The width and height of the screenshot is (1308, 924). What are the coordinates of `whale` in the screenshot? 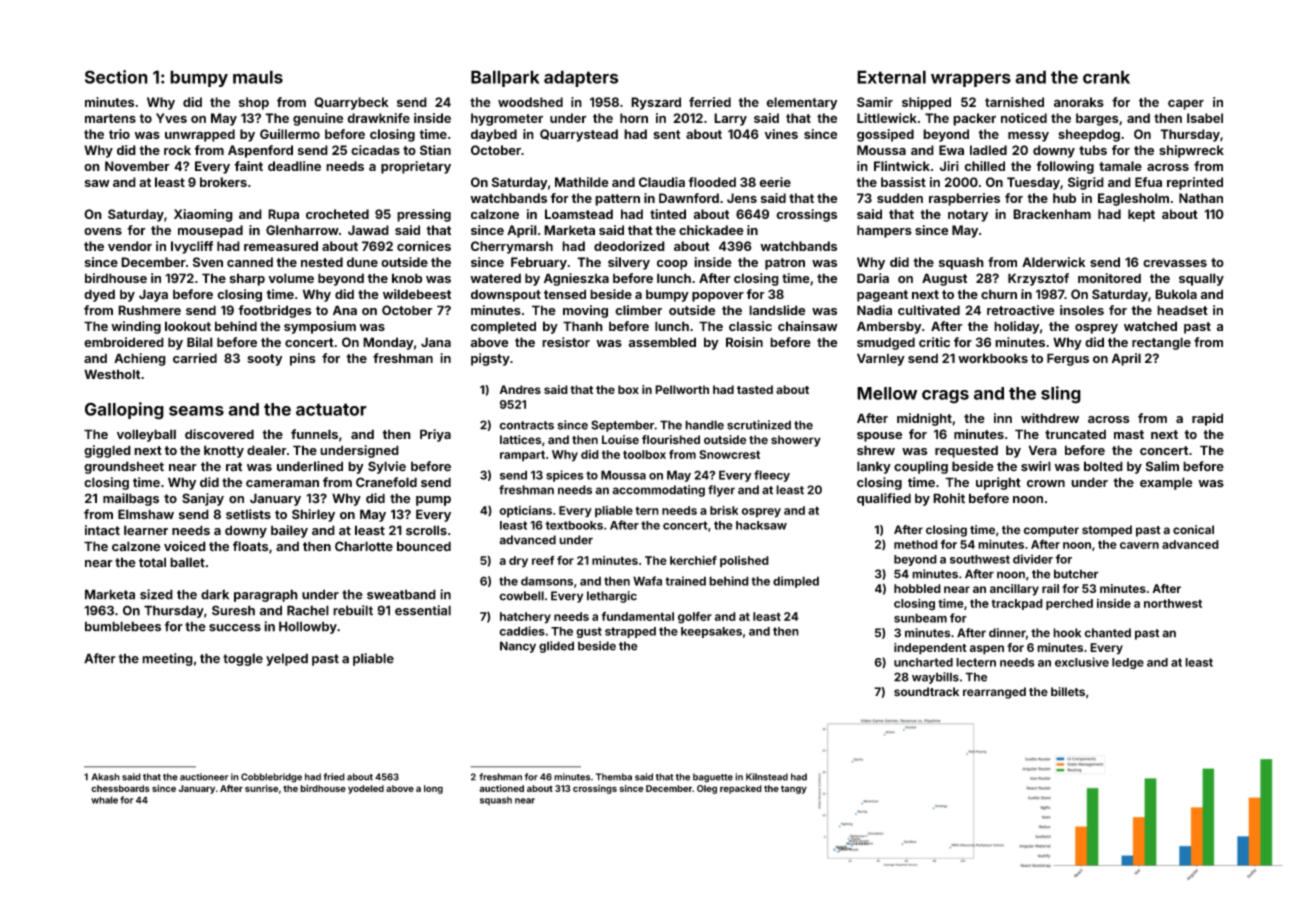 It's located at (104, 800).
